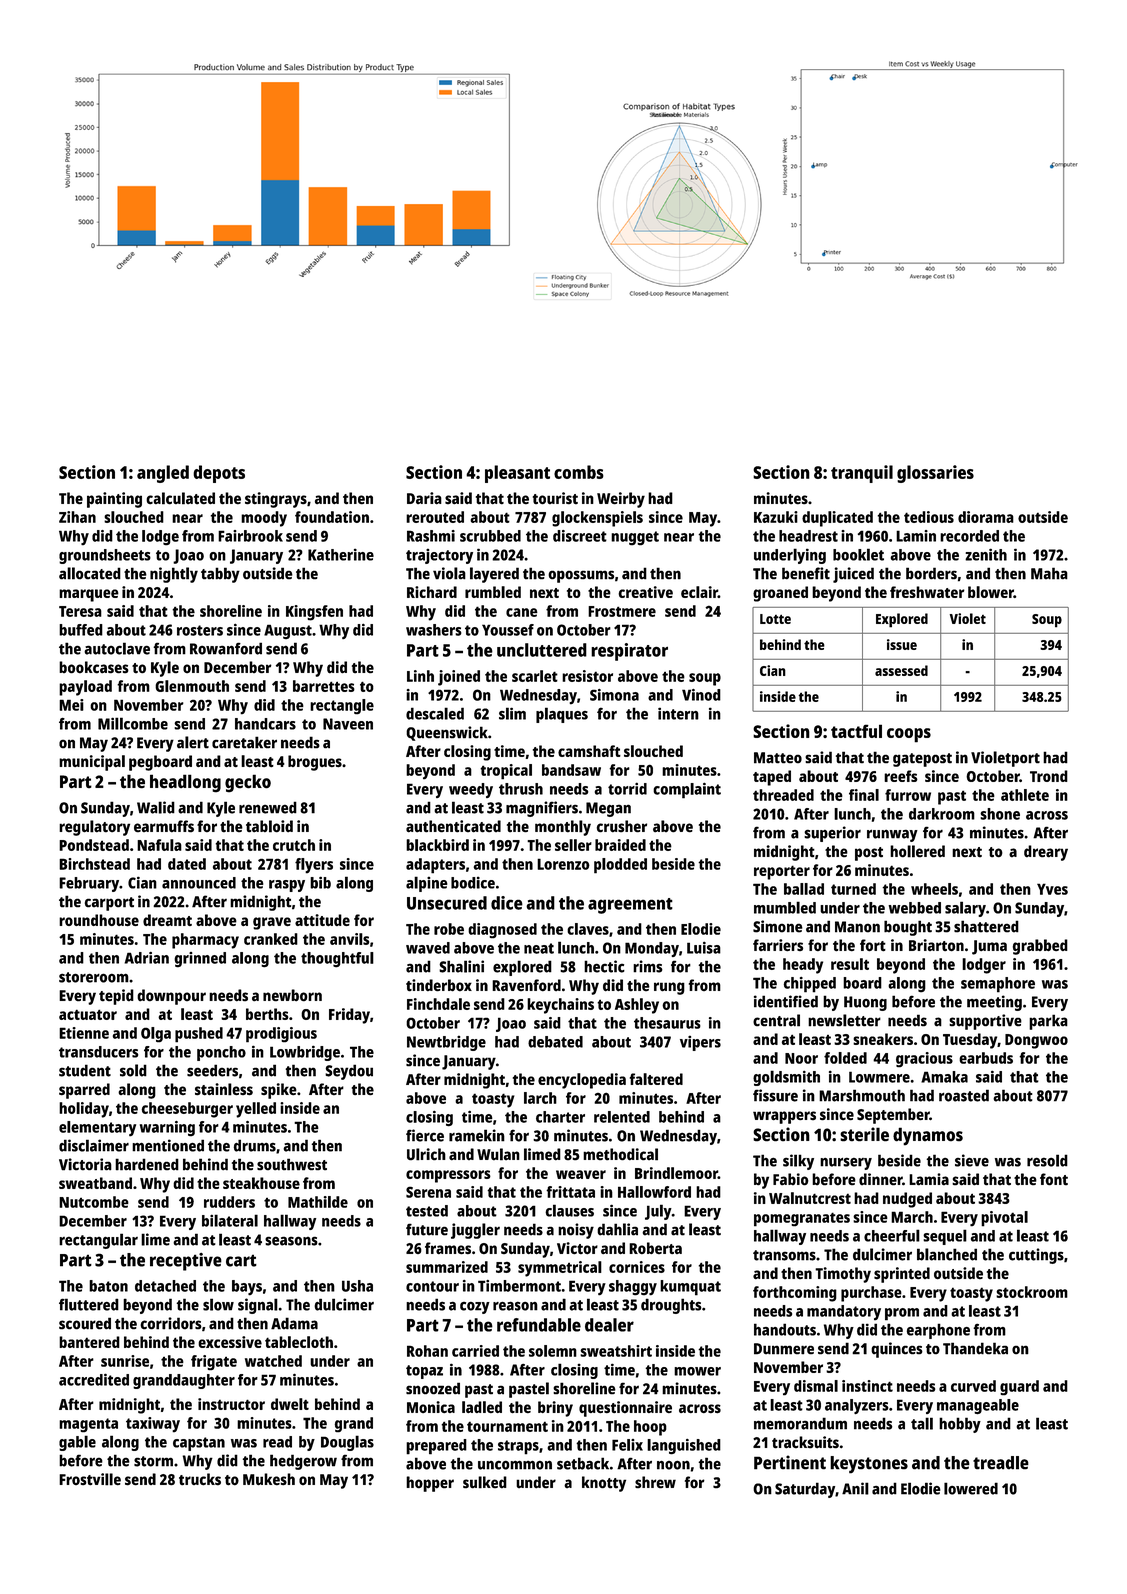  Describe the element at coordinates (219, 474) in the image. I see `depots` at that location.
